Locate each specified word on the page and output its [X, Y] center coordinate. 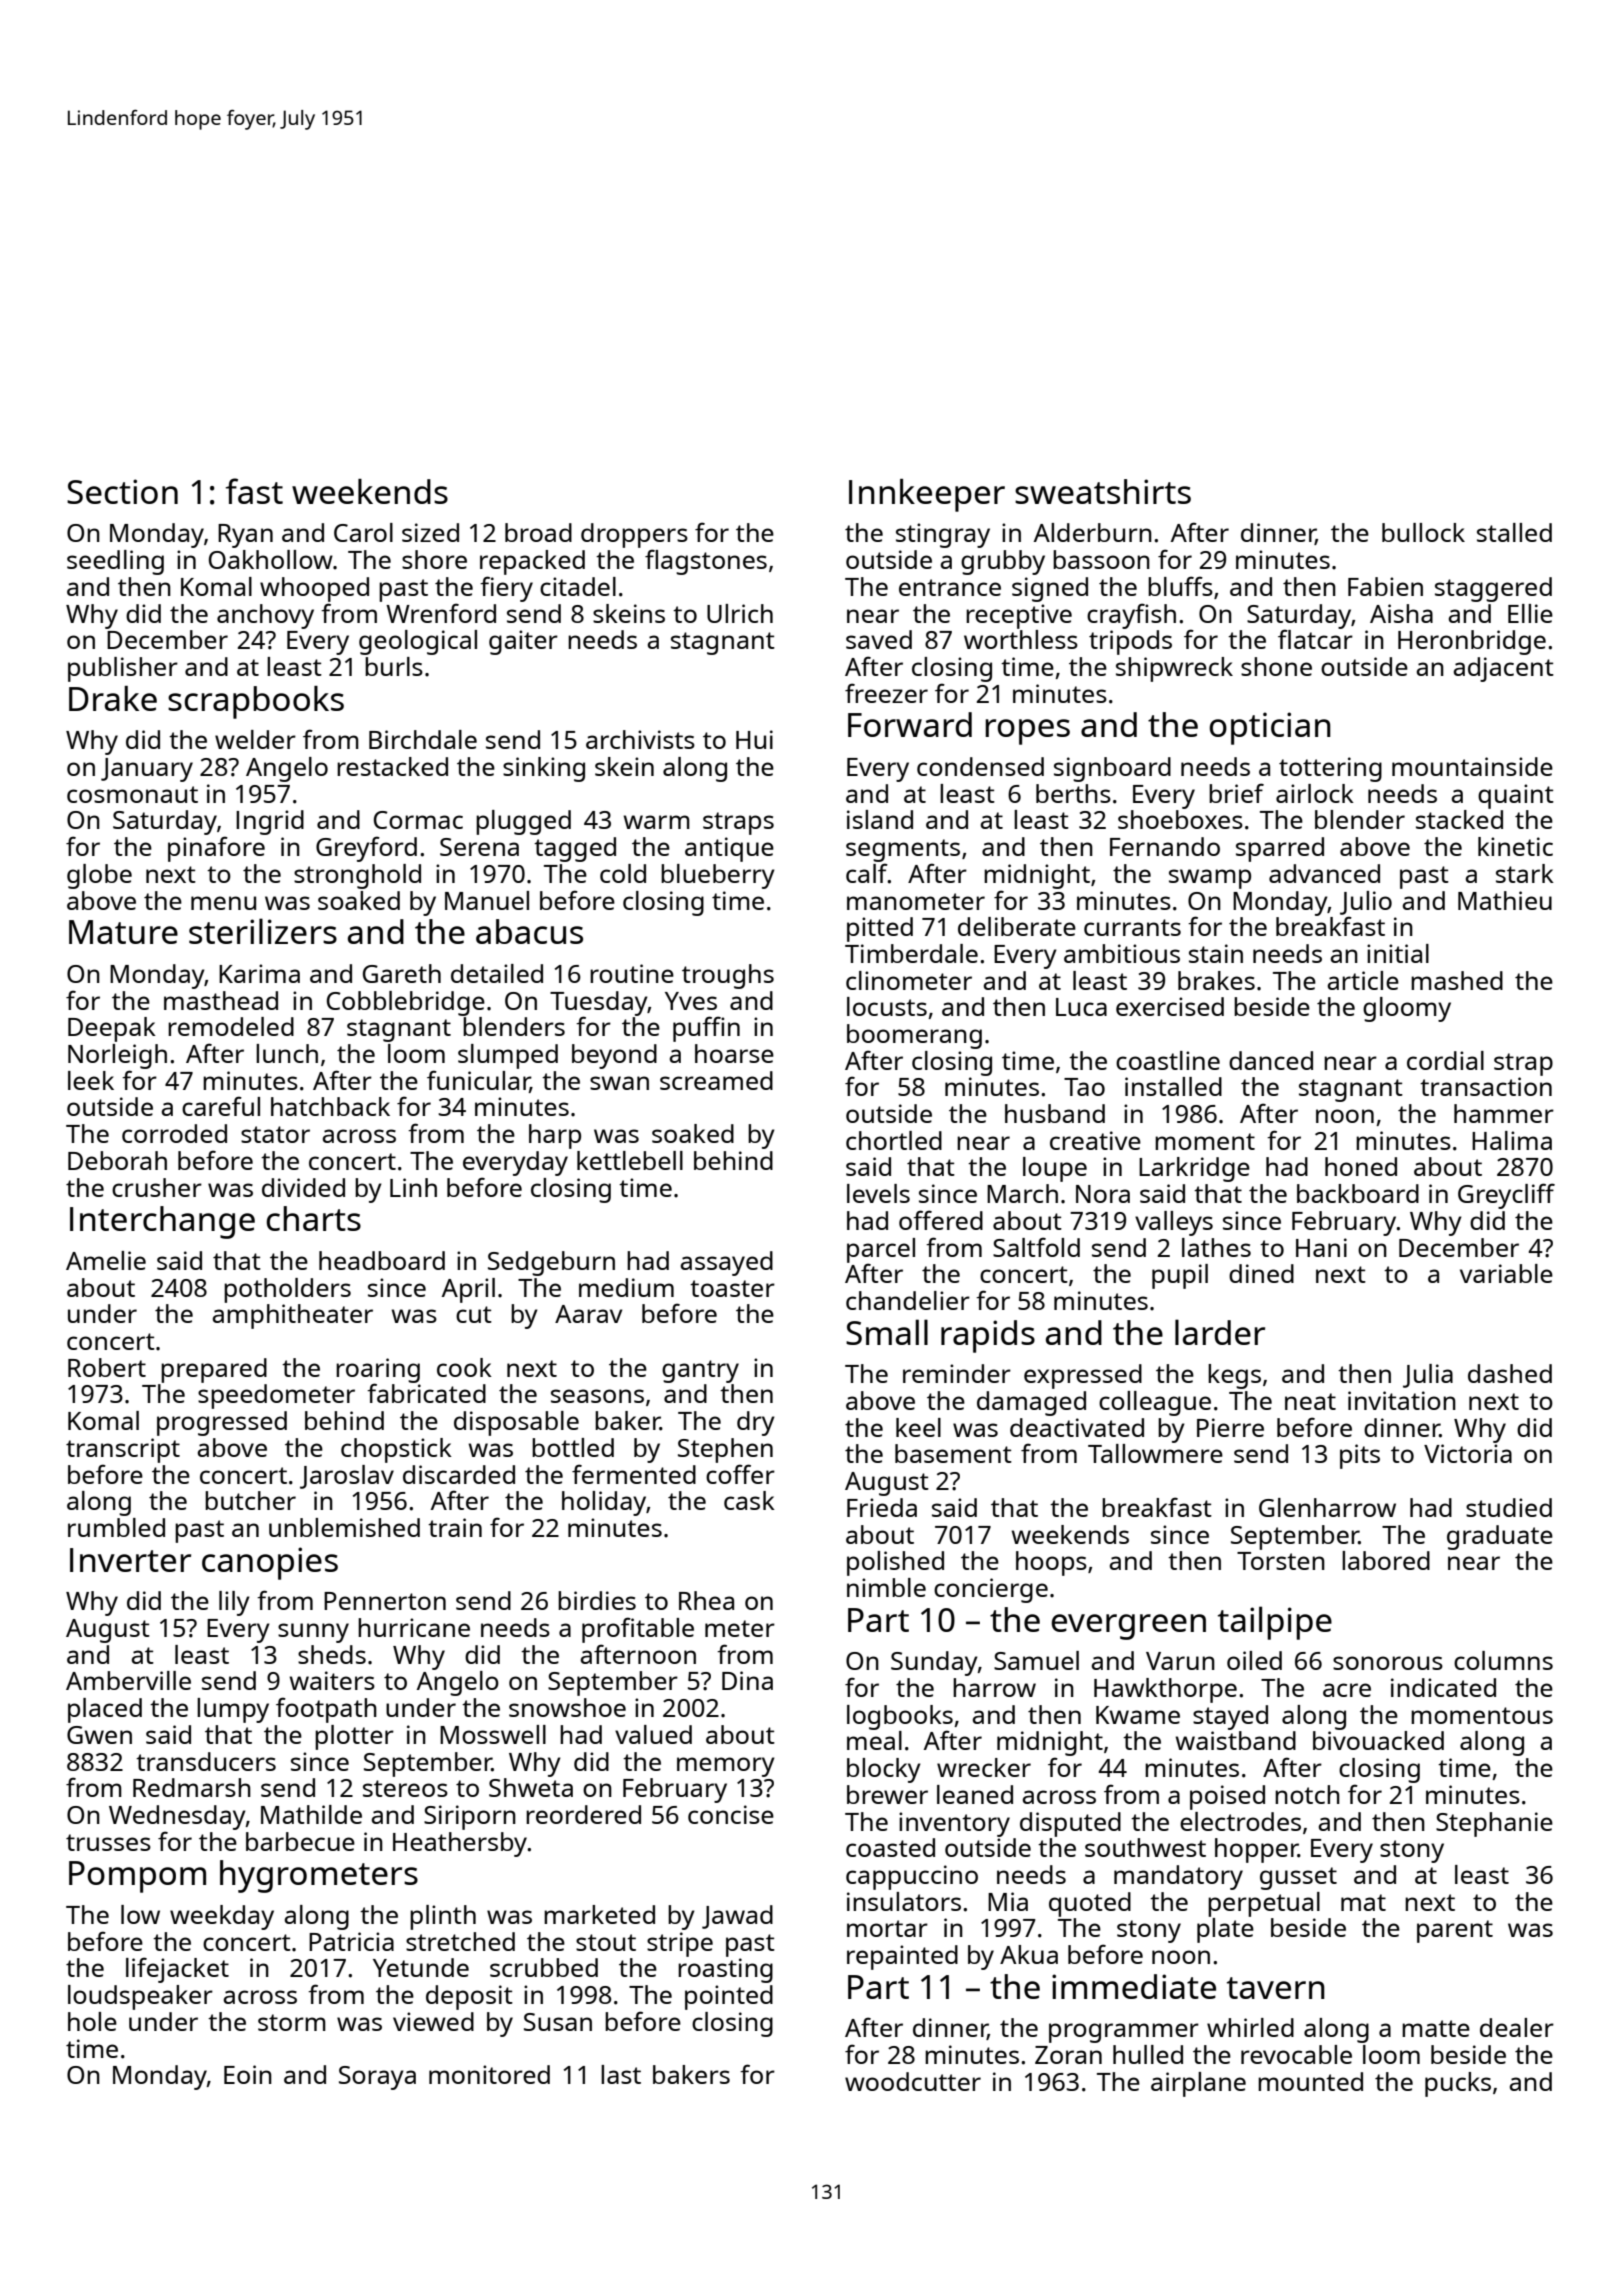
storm [292, 2022]
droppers [634, 535]
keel [918, 1427]
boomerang [914, 1036]
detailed [497, 973]
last [621, 2074]
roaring [378, 1370]
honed [1361, 1166]
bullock [1423, 532]
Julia [1428, 1376]
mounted [1310, 2081]
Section [122, 491]
